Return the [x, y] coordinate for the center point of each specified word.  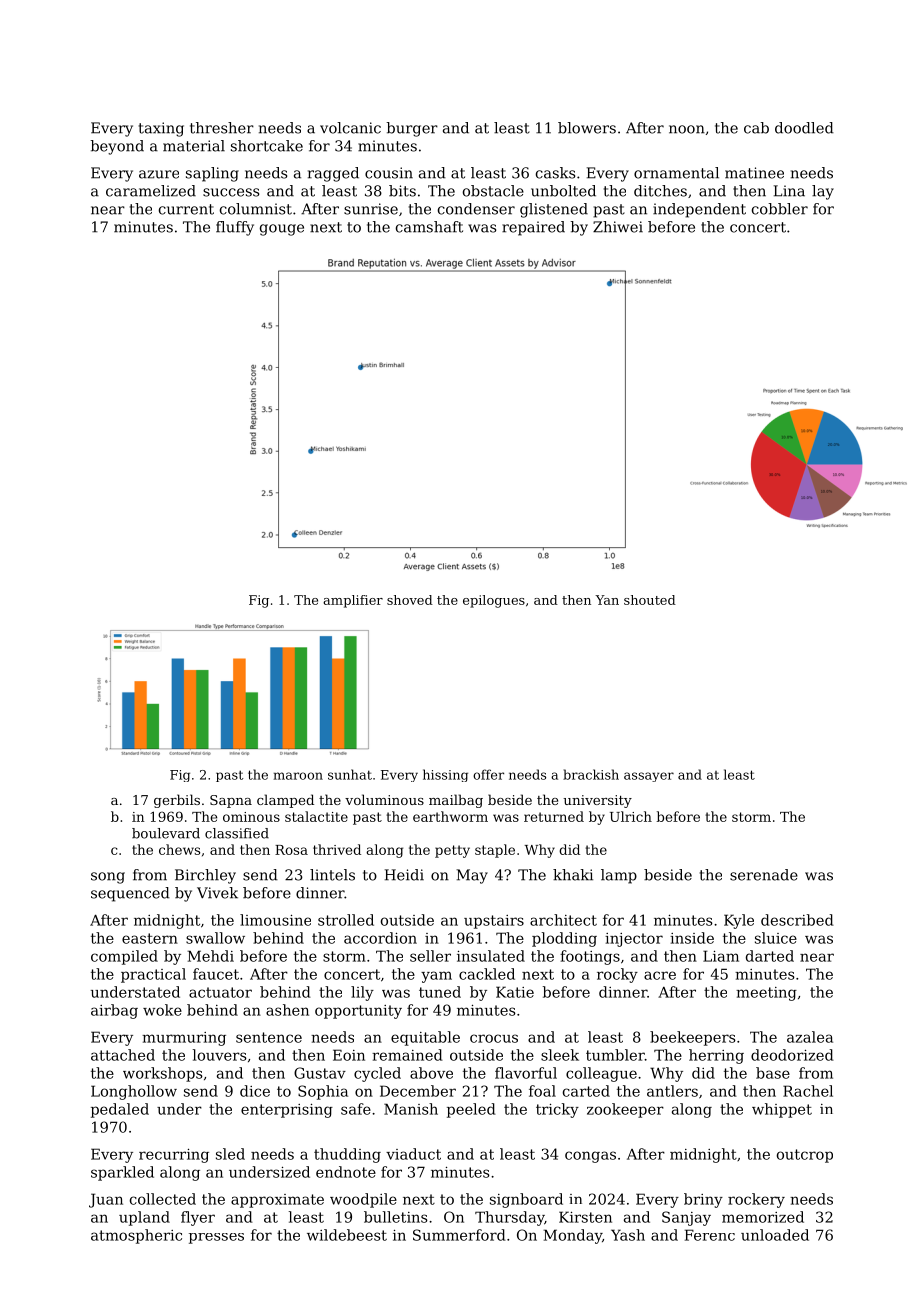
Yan [607, 600]
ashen [287, 1010]
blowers [587, 128]
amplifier [353, 601]
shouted [650, 600]
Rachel [808, 1091]
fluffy [235, 228]
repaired [533, 228]
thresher [222, 128]
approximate [277, 1201]
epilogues [494, 601]
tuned [440, 992]
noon [687, 129]
